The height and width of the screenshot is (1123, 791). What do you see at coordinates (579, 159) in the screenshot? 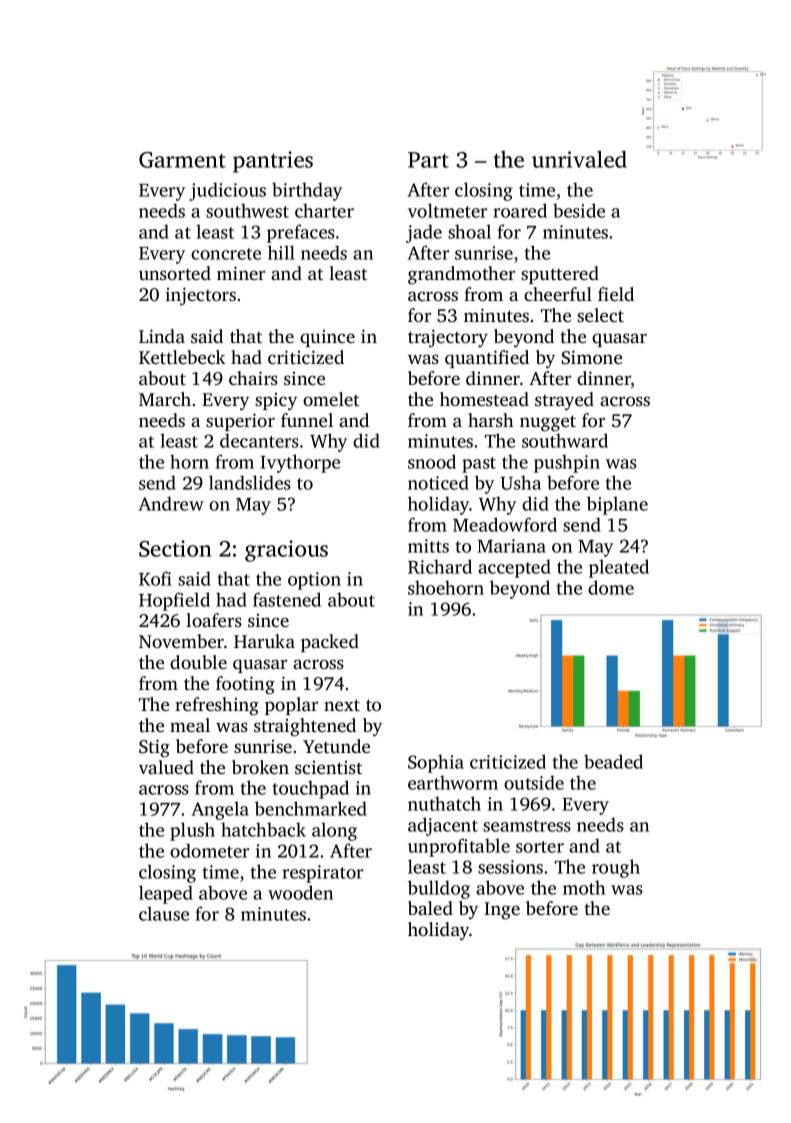
I see `unrivaled` at bounding box center [579, 159].
